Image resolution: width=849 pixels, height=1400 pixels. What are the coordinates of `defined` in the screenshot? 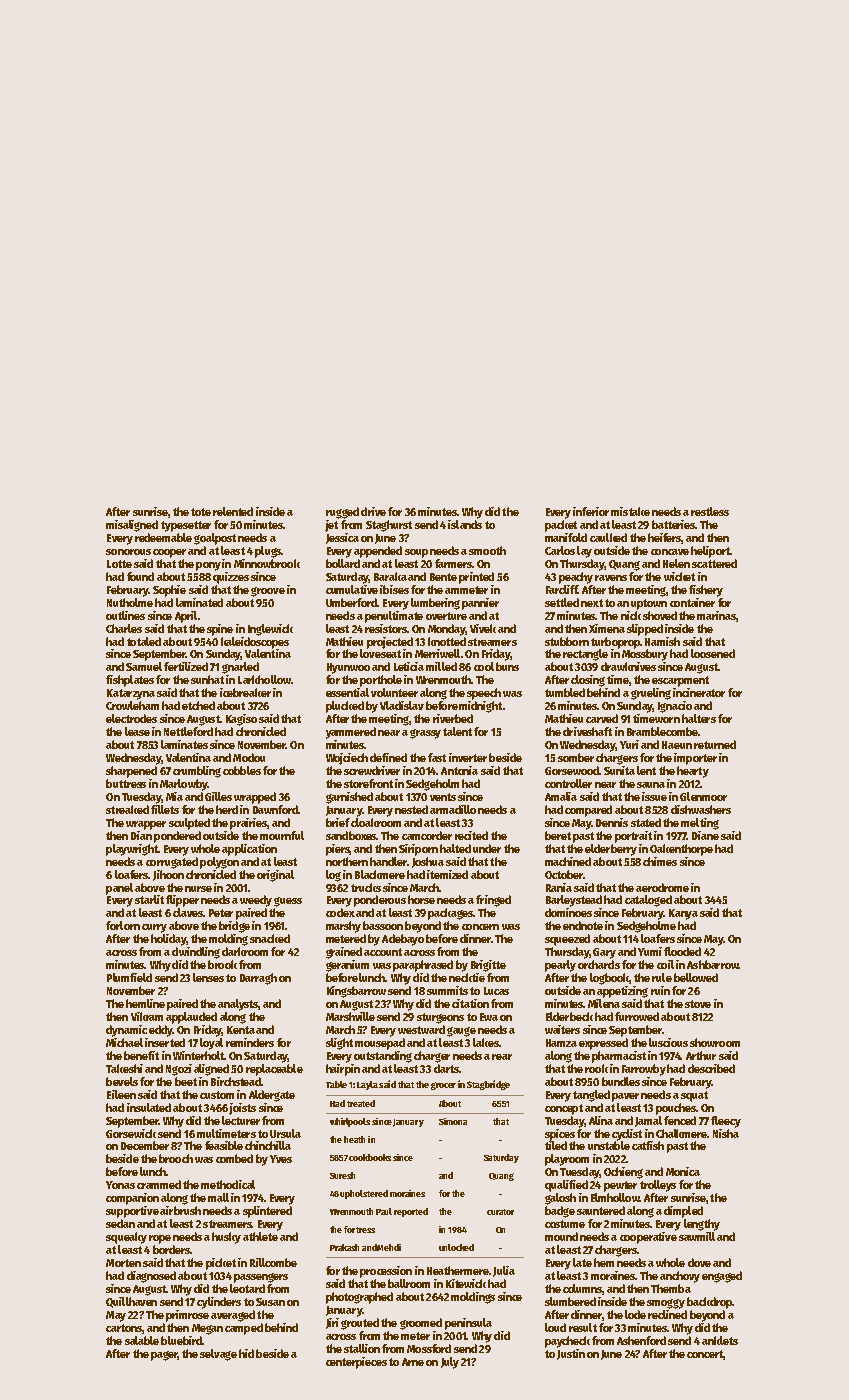 It's located at (388, 757).
